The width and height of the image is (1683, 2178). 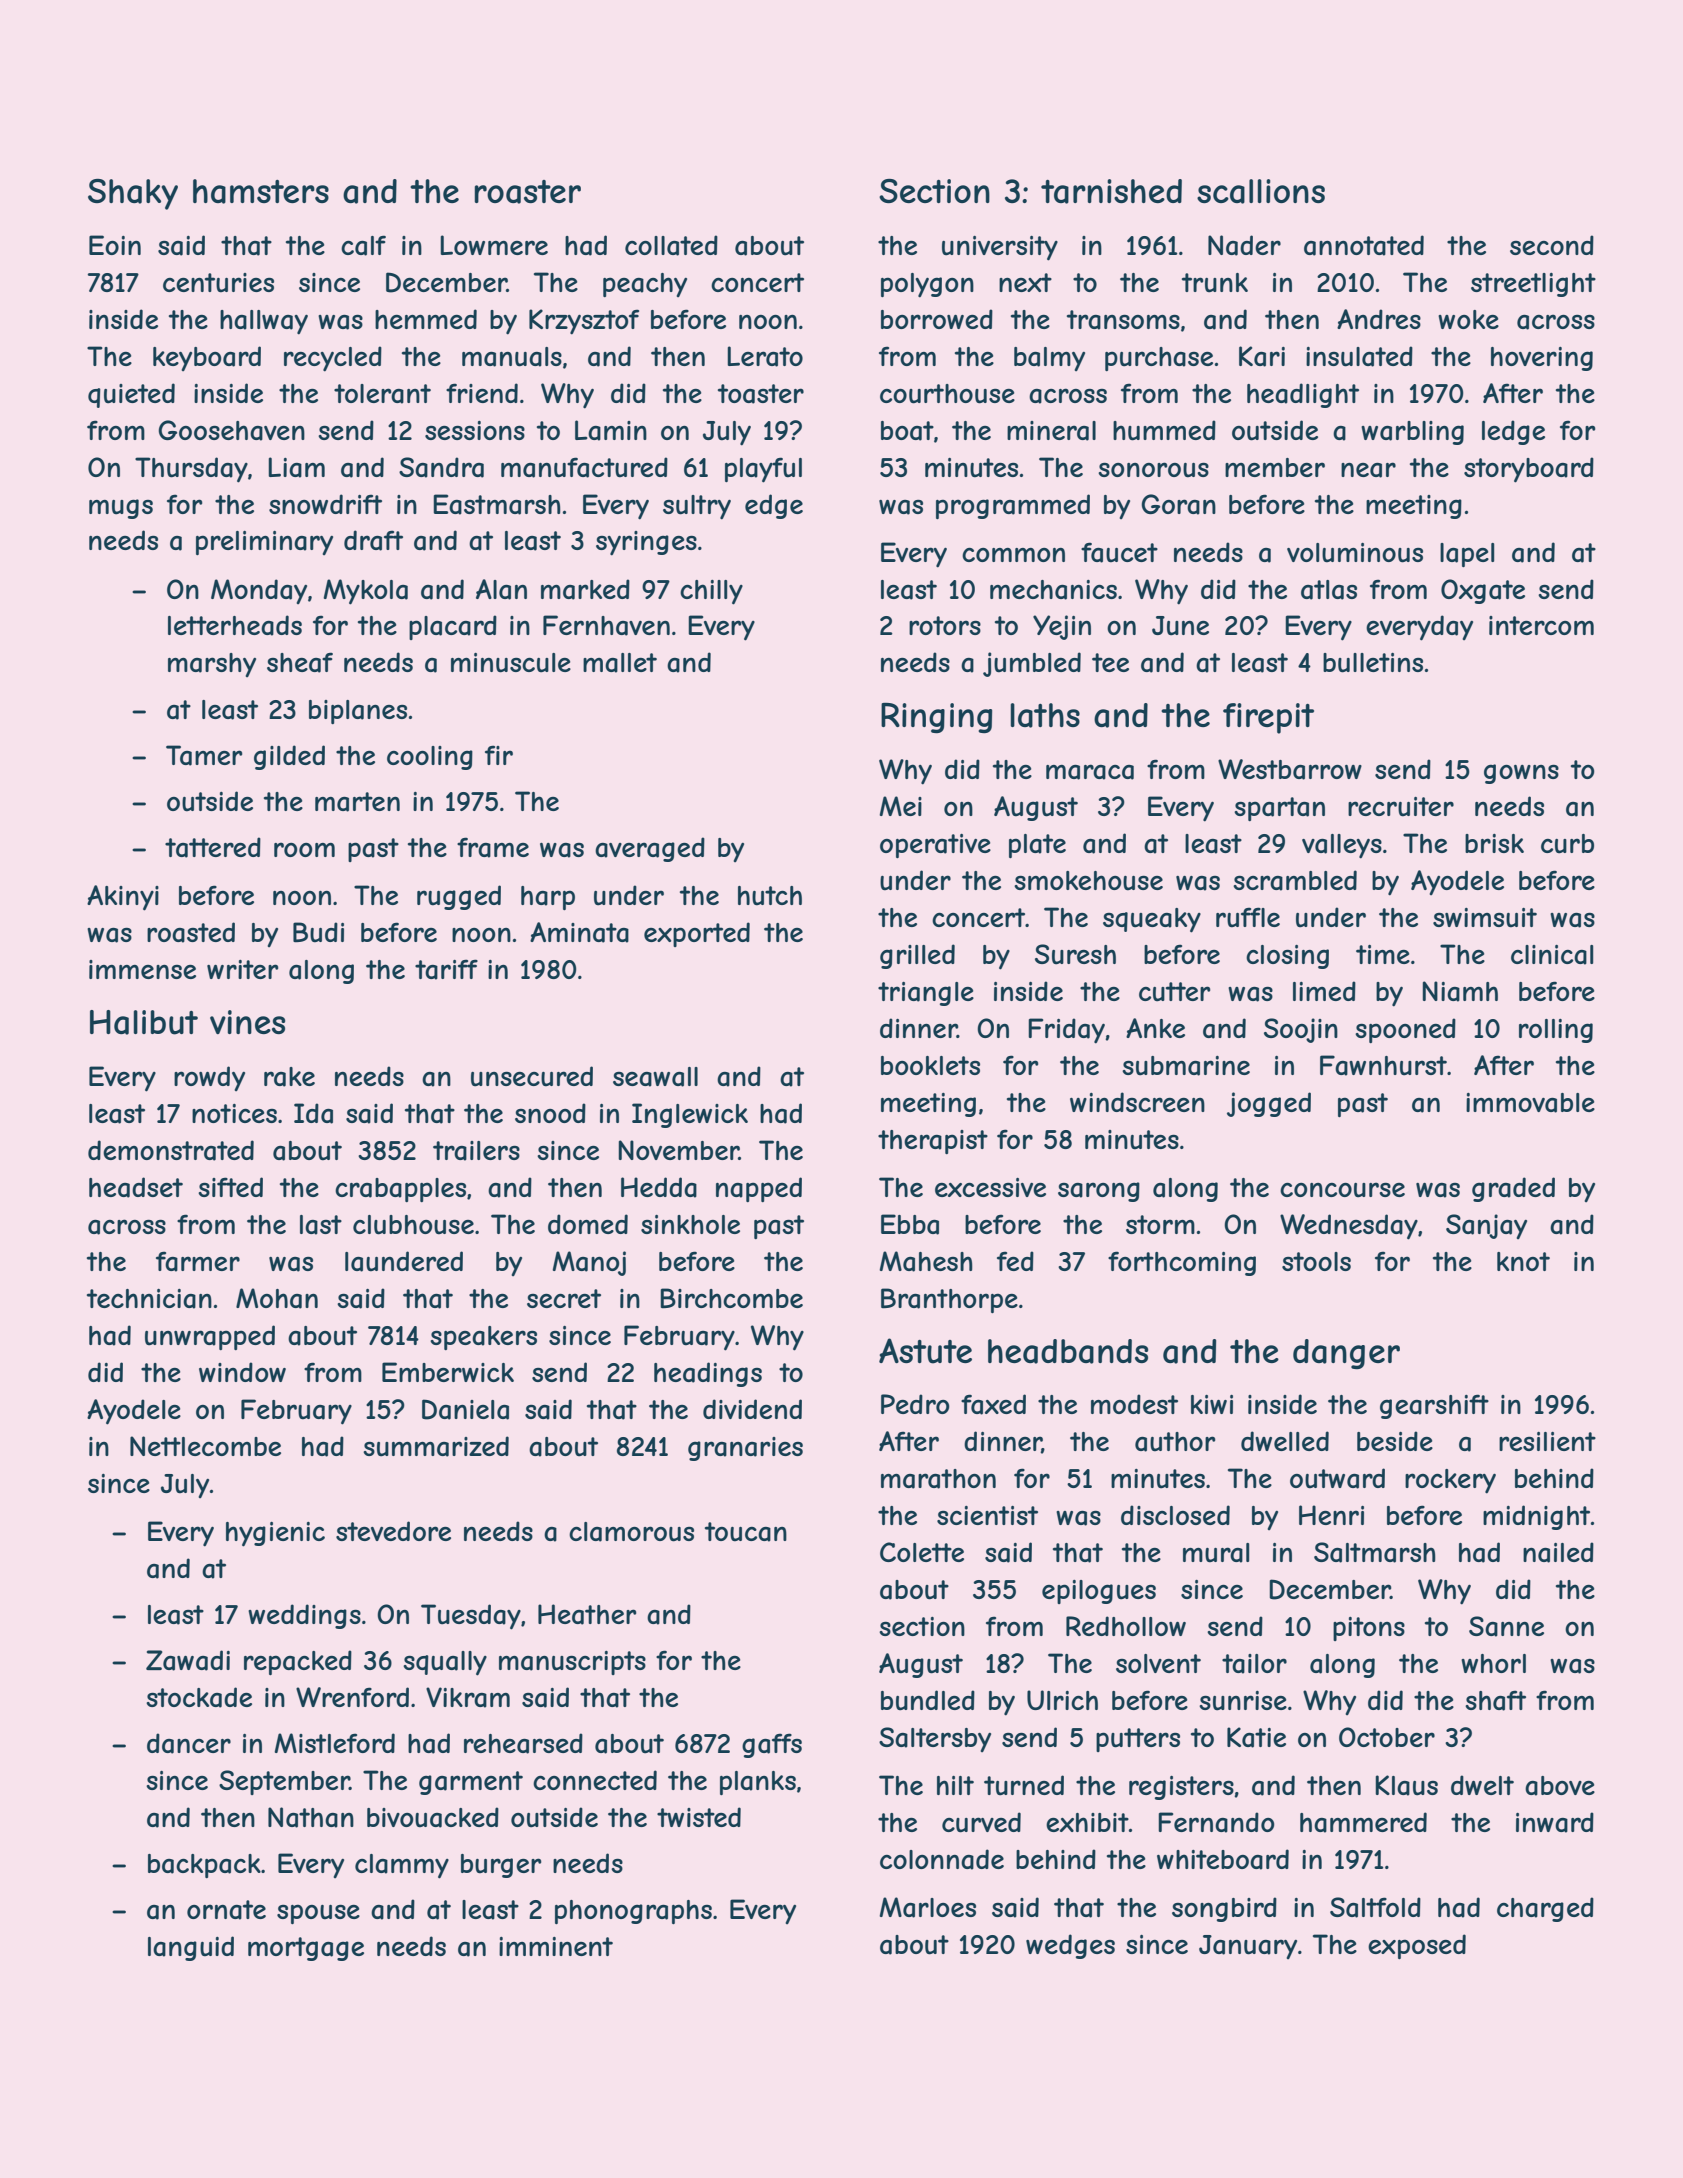 I want to click on Marloes, so click(x=927, y=1907).
